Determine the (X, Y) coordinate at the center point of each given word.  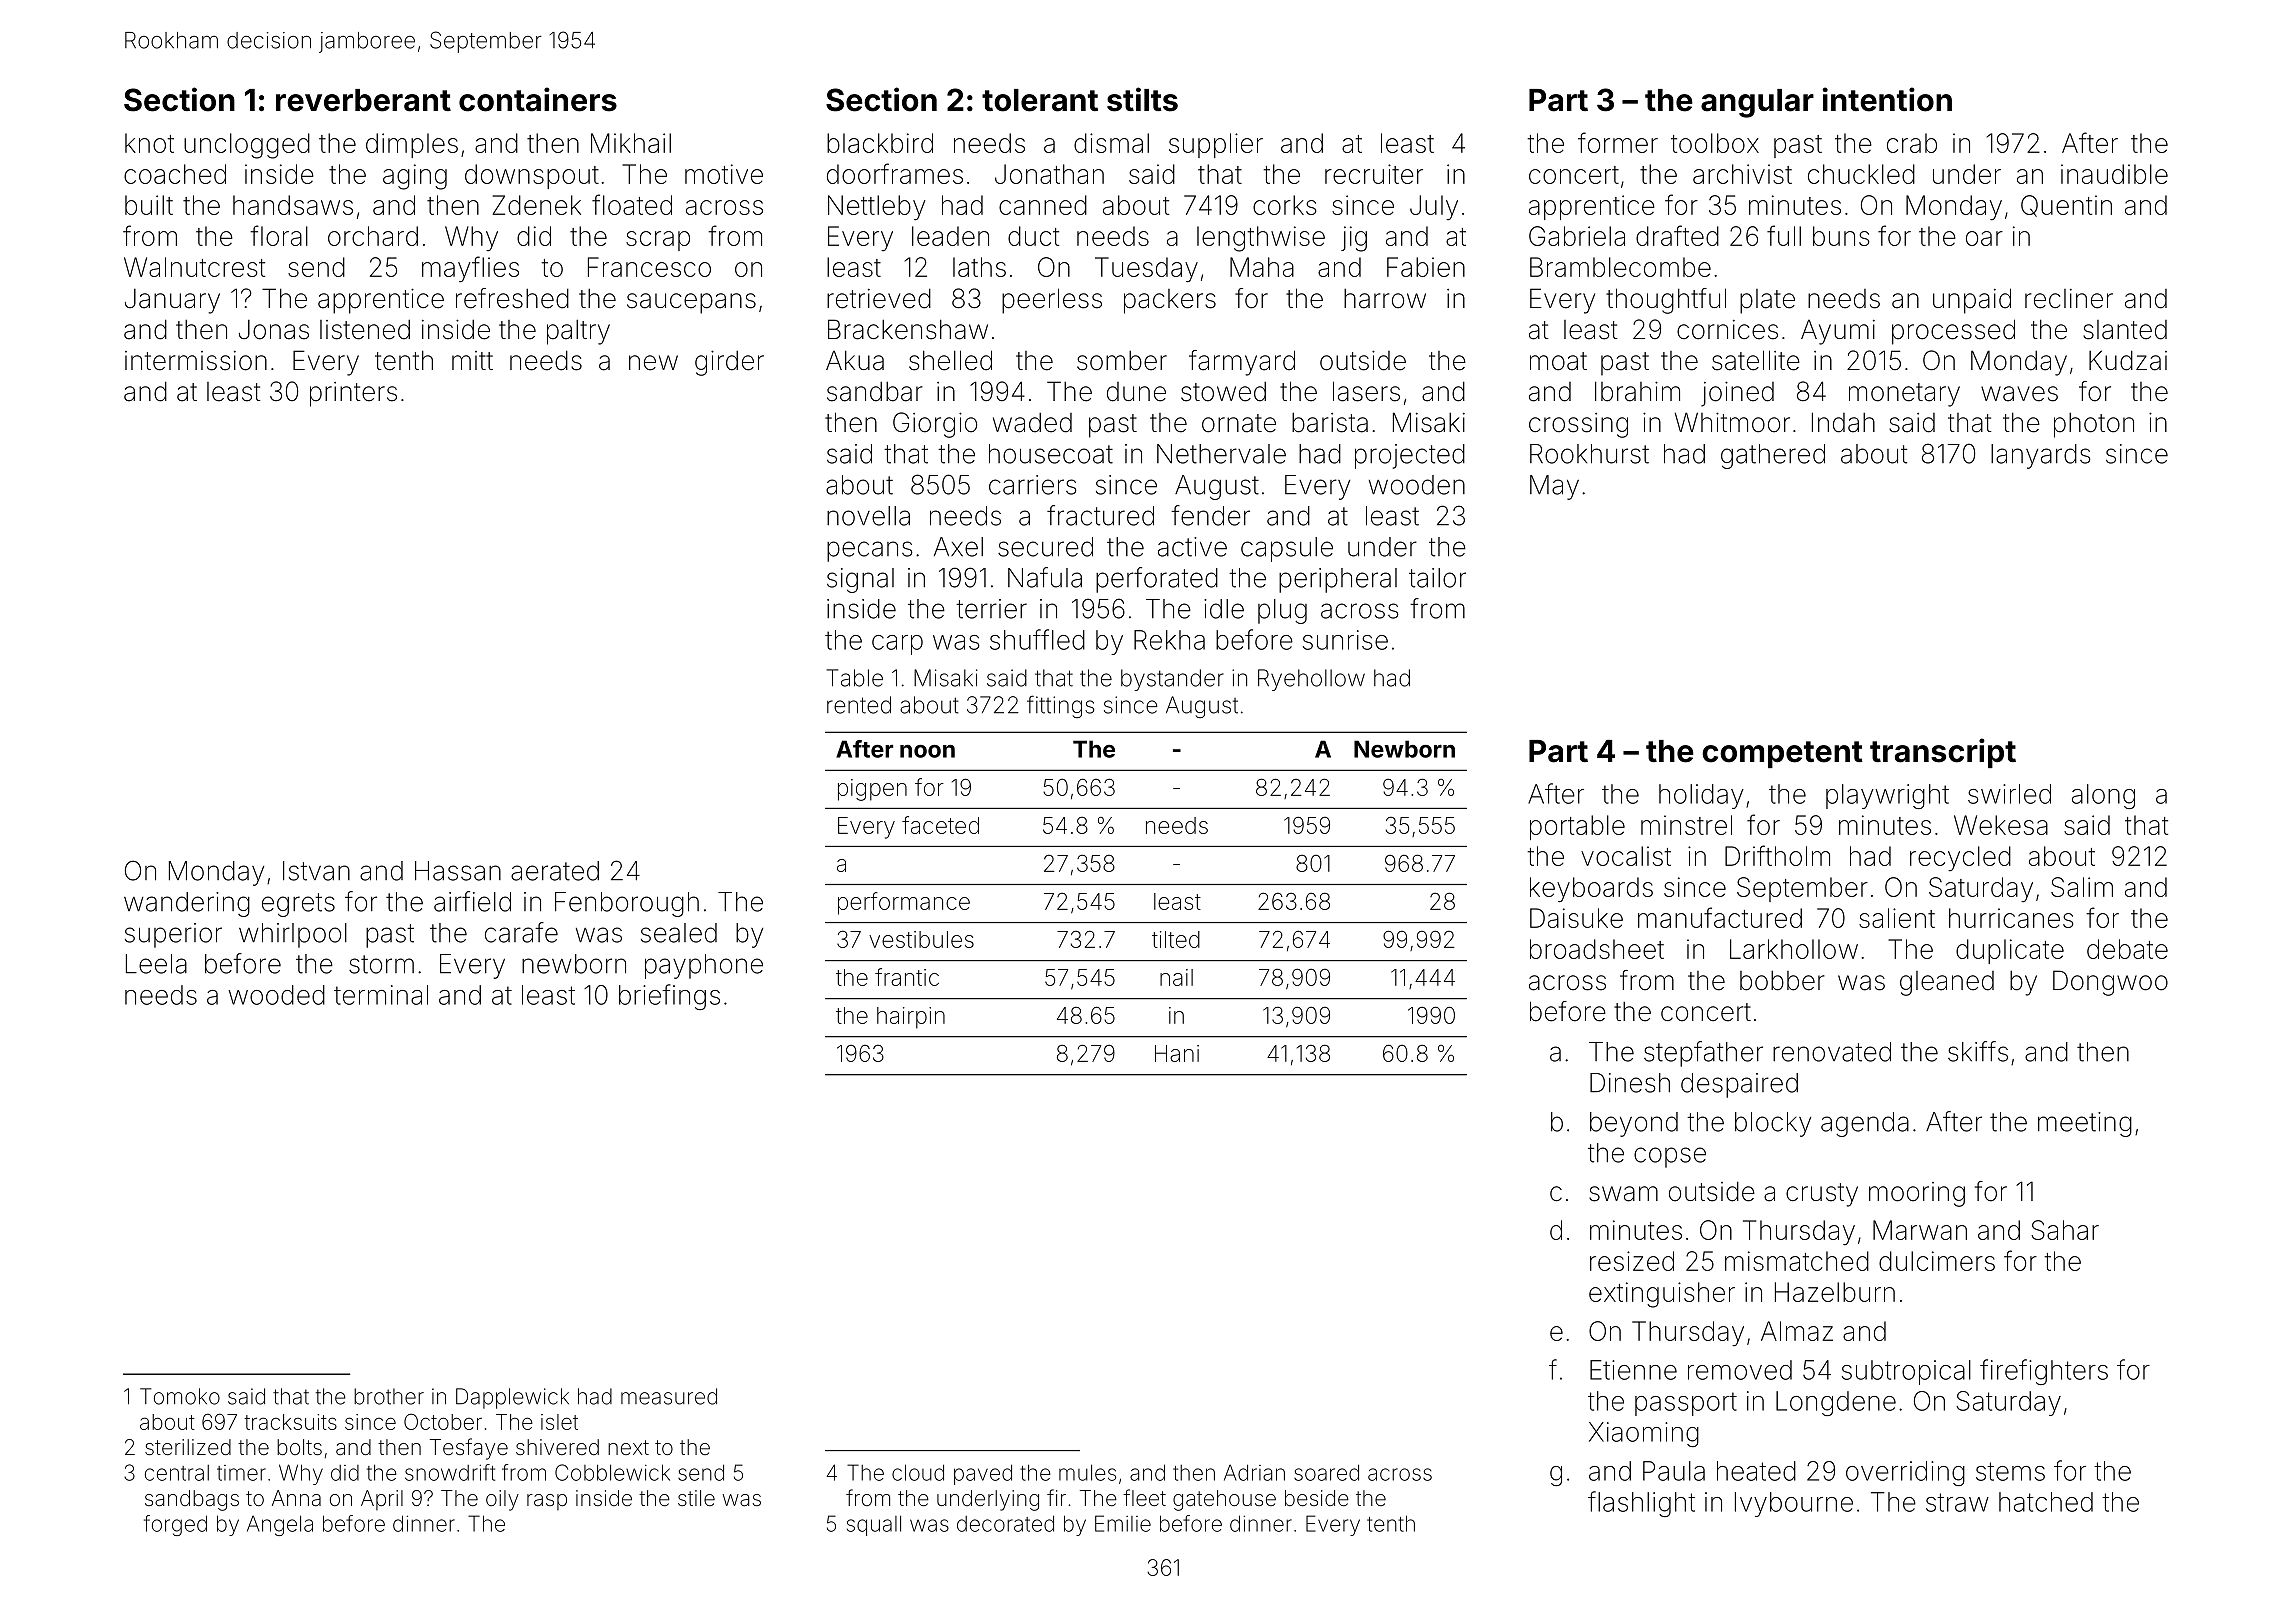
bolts (299, 1447)
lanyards (2041, 456)
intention (1887, 99)
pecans (870, 551)
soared (1326, 1472)
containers (538, 99)
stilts (1142, 99)
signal (860, 580)
